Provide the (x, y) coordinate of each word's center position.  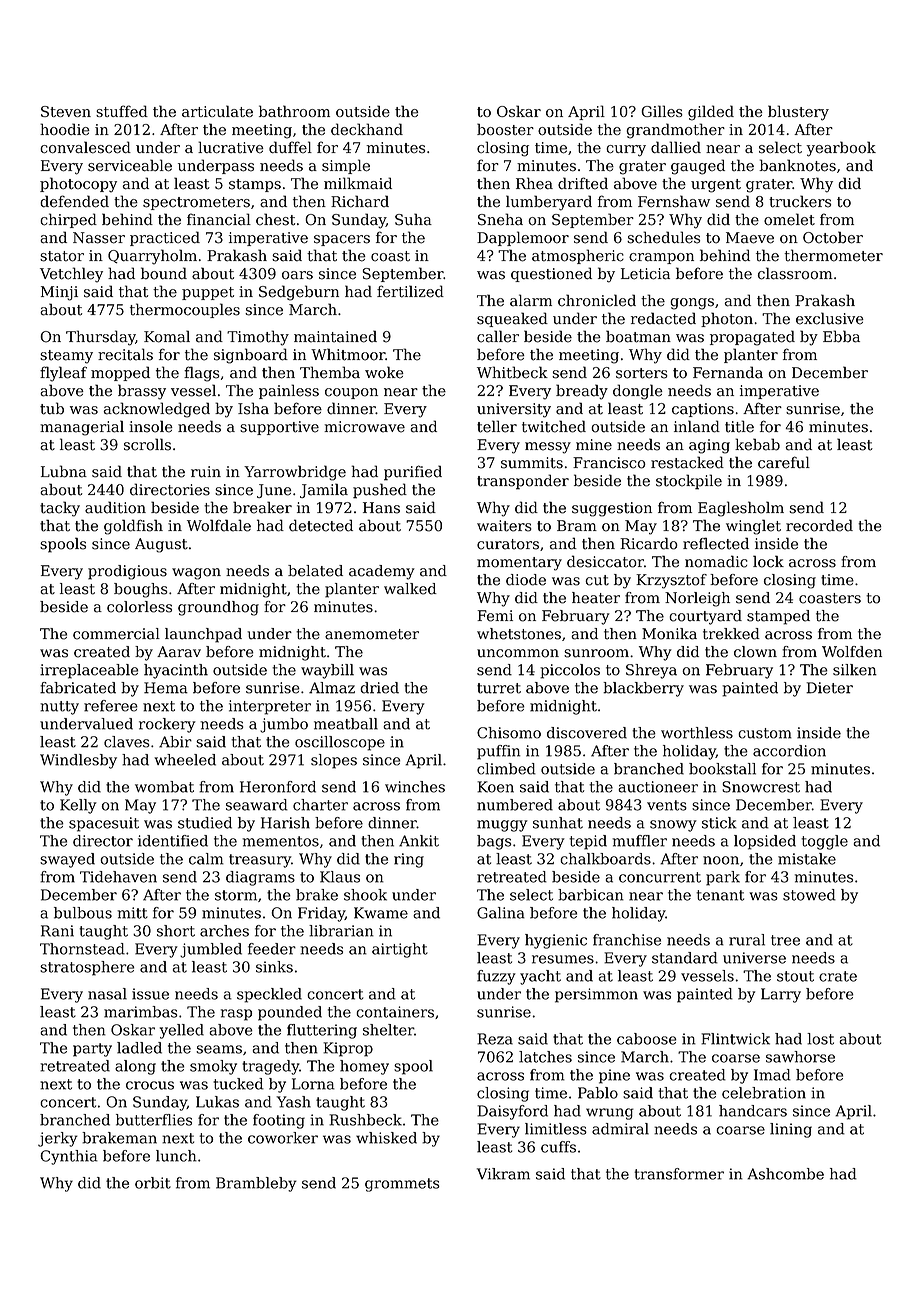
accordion (789, 751)
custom (765, 733)
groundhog (218, 608)
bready (582, 392)
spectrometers (196, 203)
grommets (402, 1185)
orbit (153, 1183)
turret (499, 688)
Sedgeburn (299, 293)
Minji (59, 293)
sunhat (558, 823)
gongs (692, 304)
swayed (67, 860)
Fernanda (728, 372)
